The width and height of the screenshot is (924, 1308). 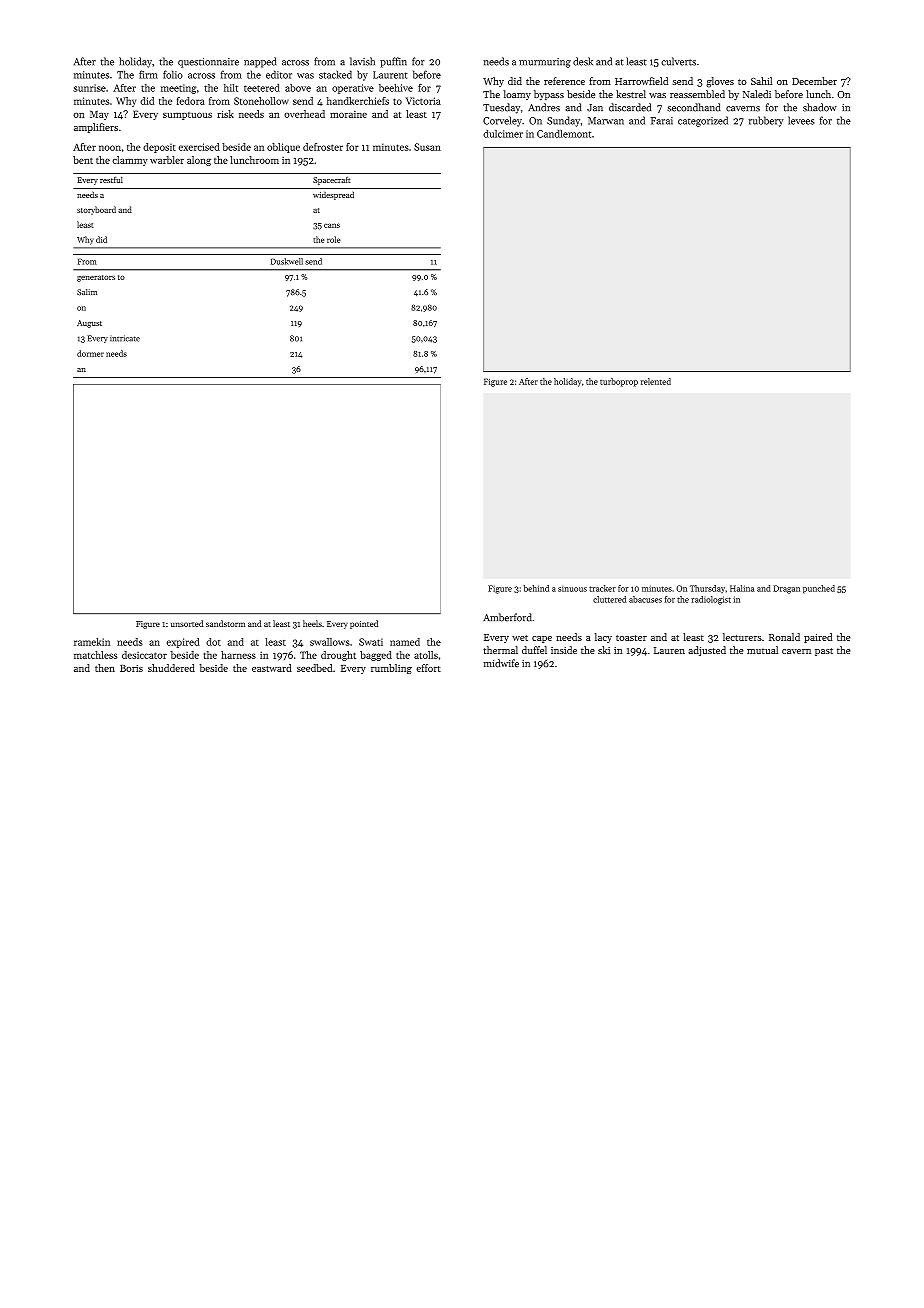 I want to click on past, so click(x=824, y=652).
